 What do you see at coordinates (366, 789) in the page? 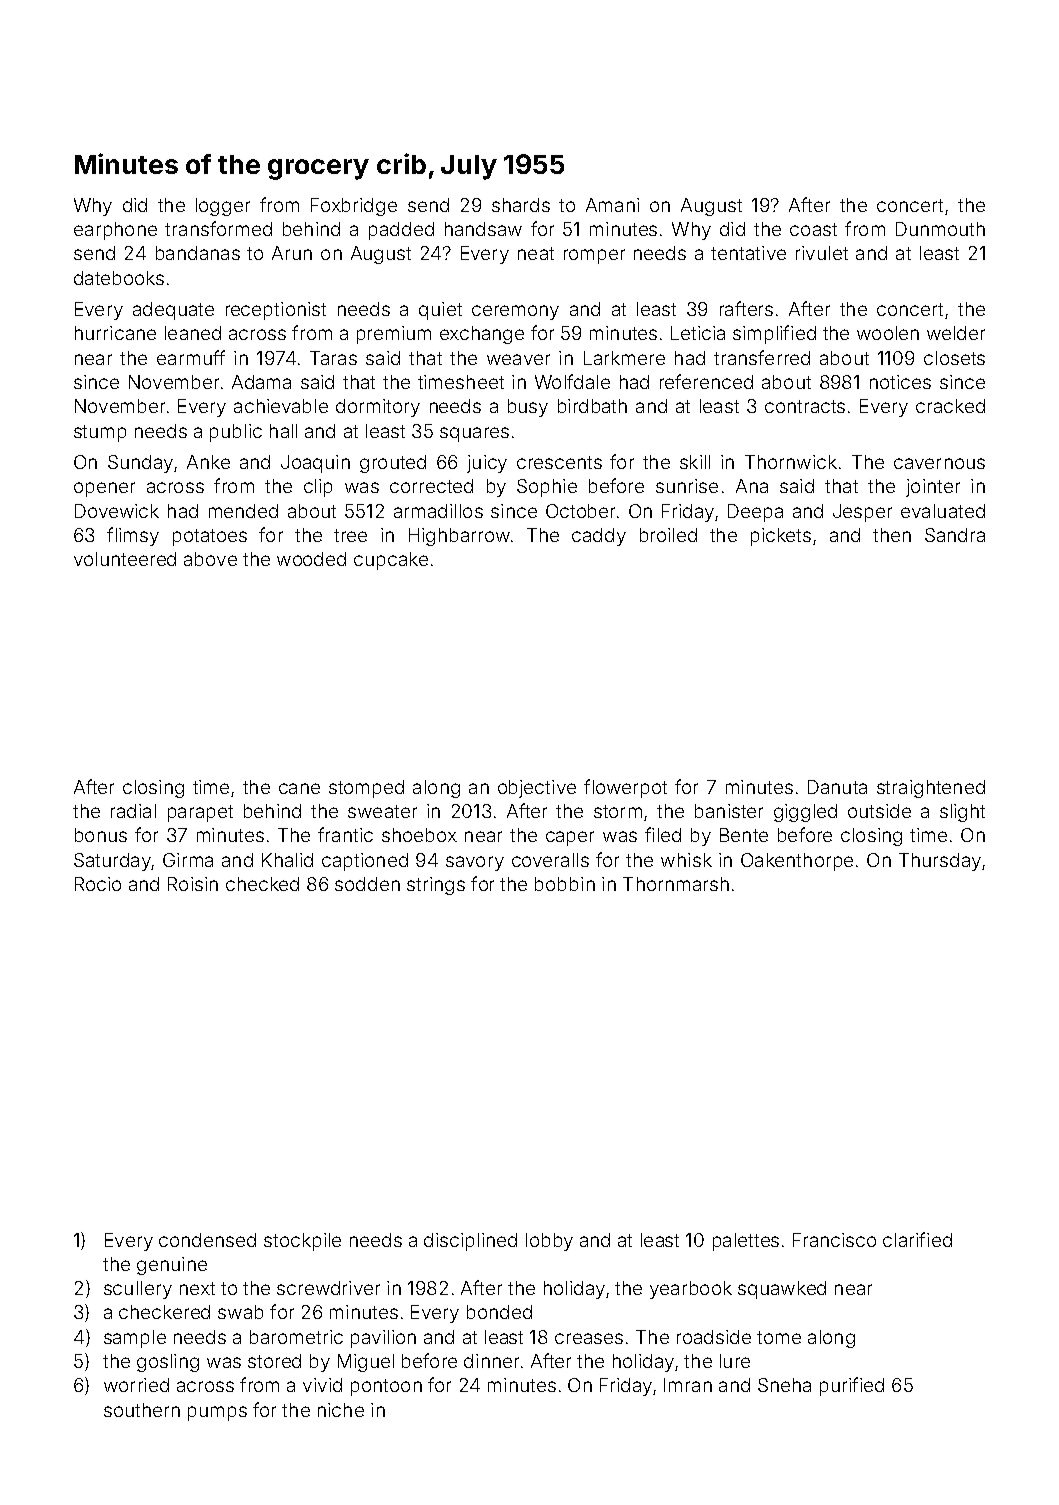
I see `stomped` at bounding box center [366, 789].
